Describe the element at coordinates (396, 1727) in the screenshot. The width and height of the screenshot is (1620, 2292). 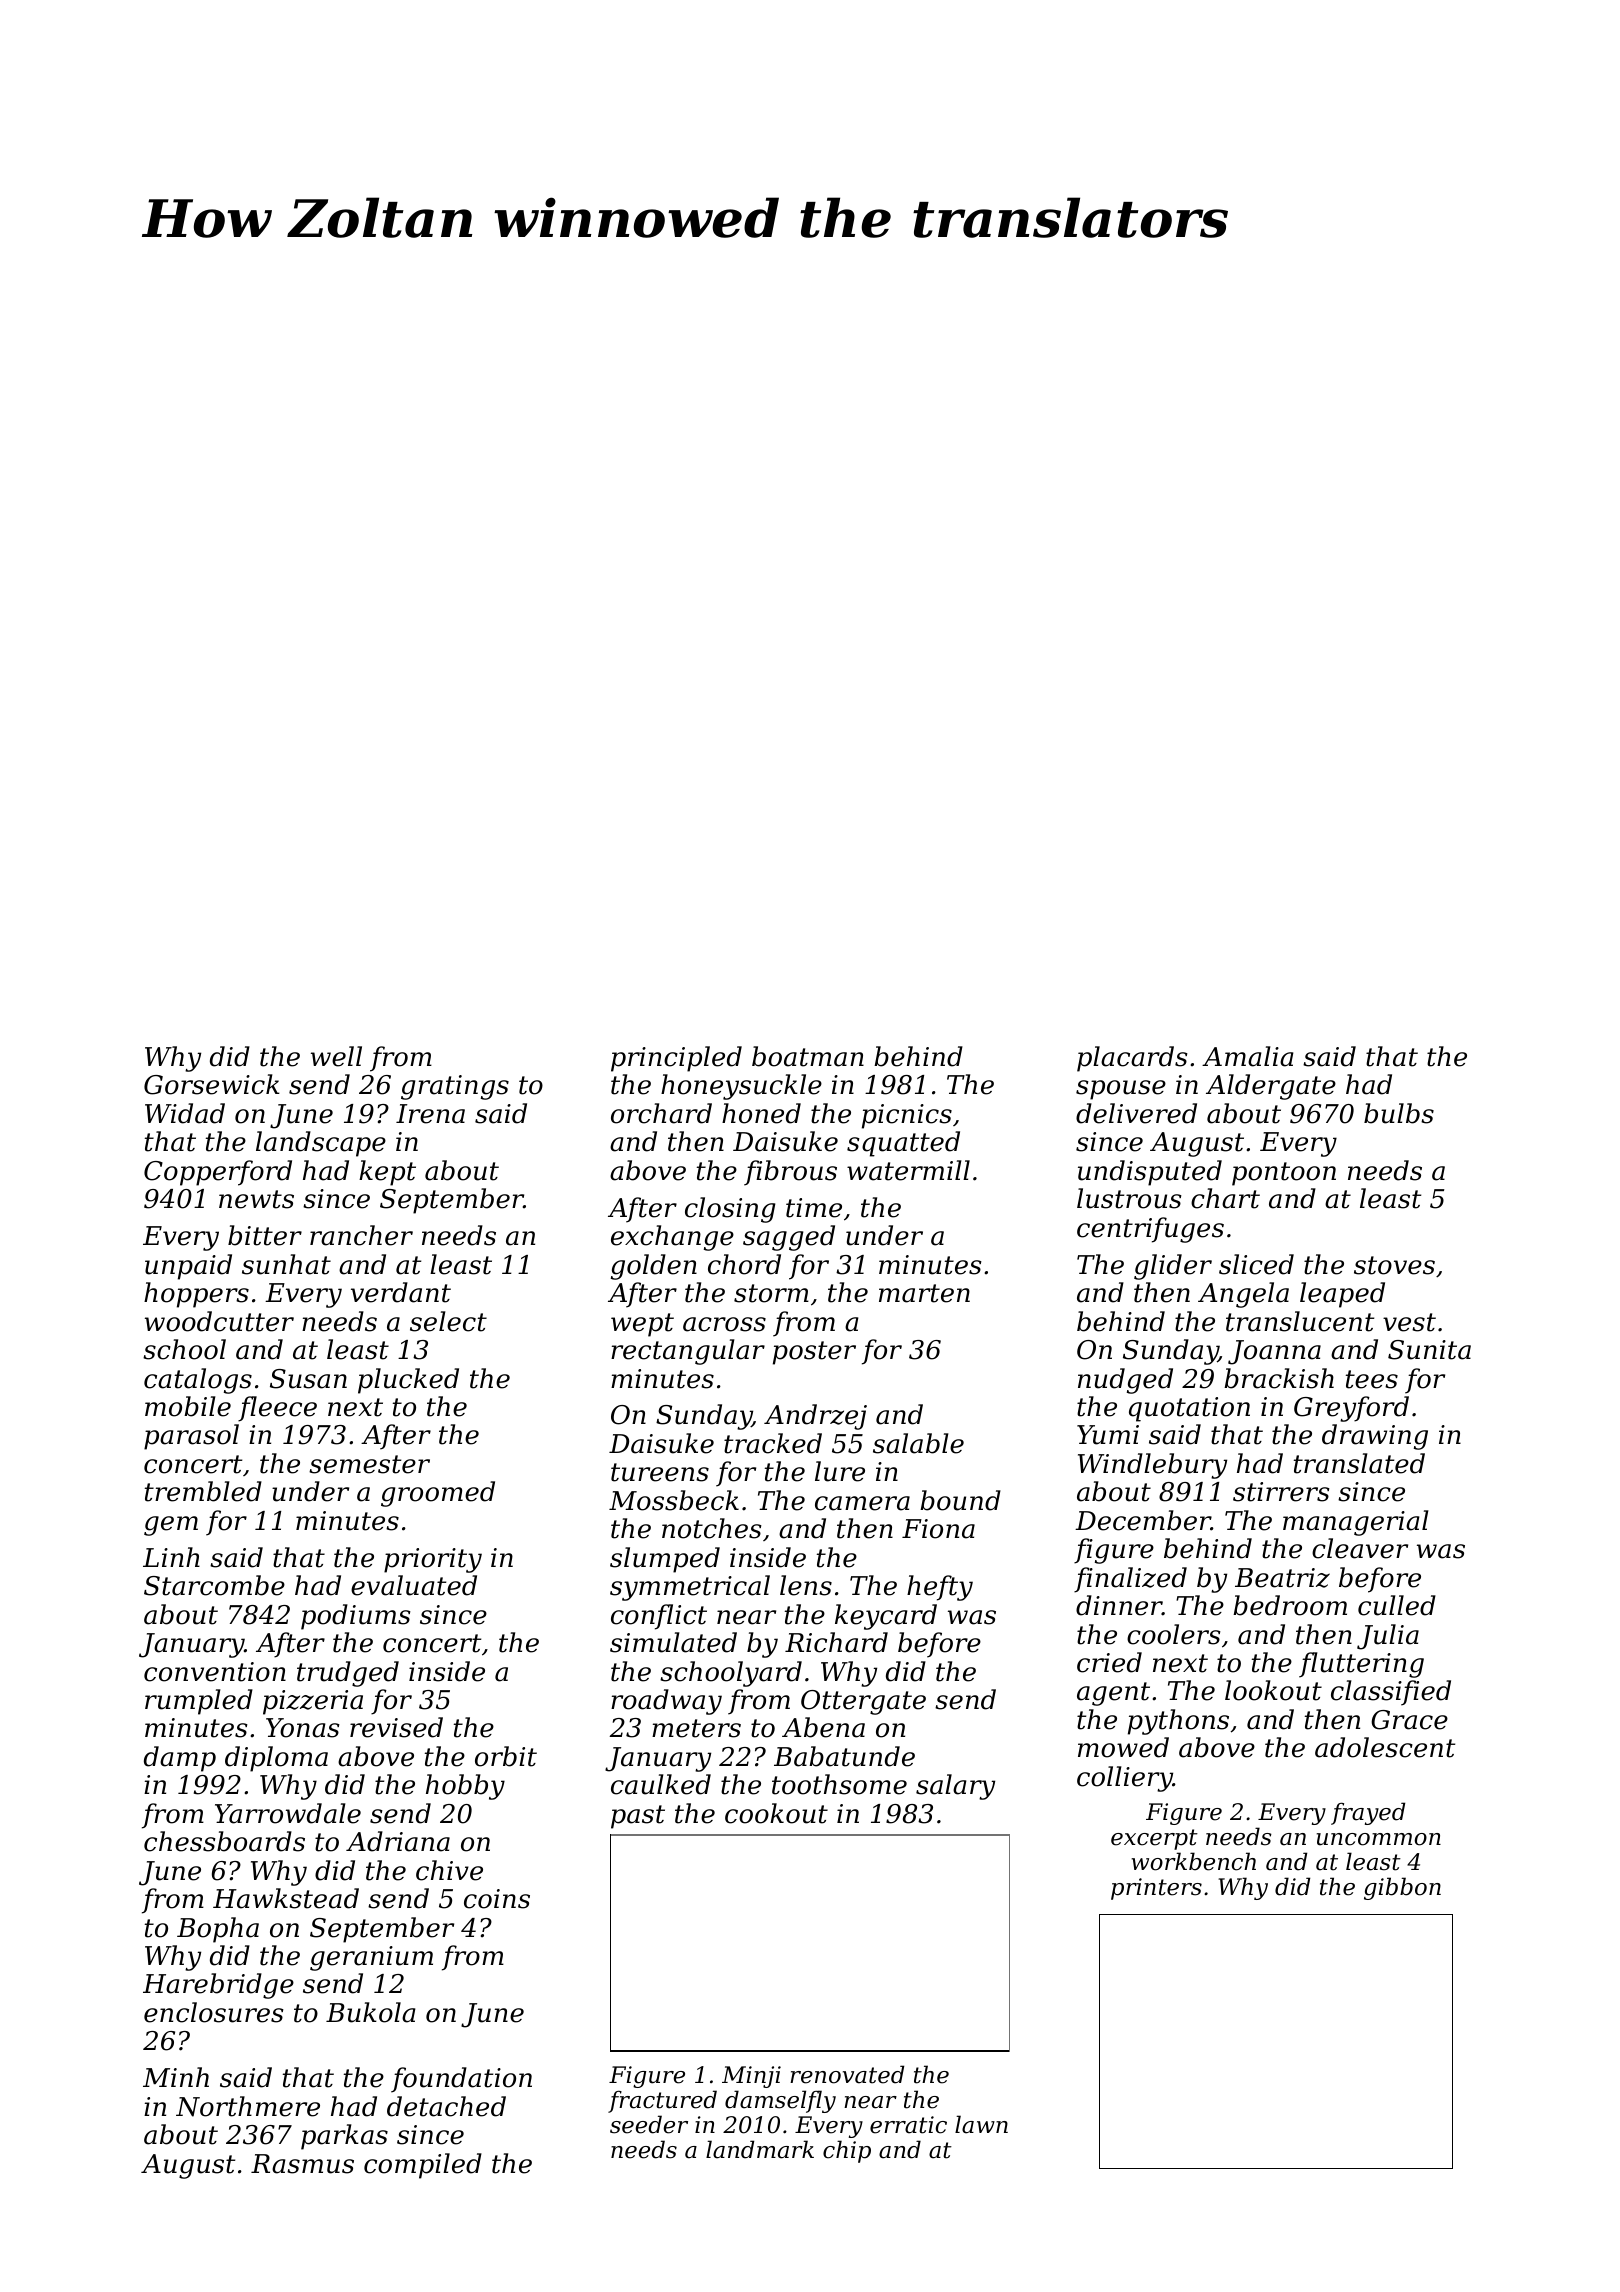
I see `revised` at that location.
